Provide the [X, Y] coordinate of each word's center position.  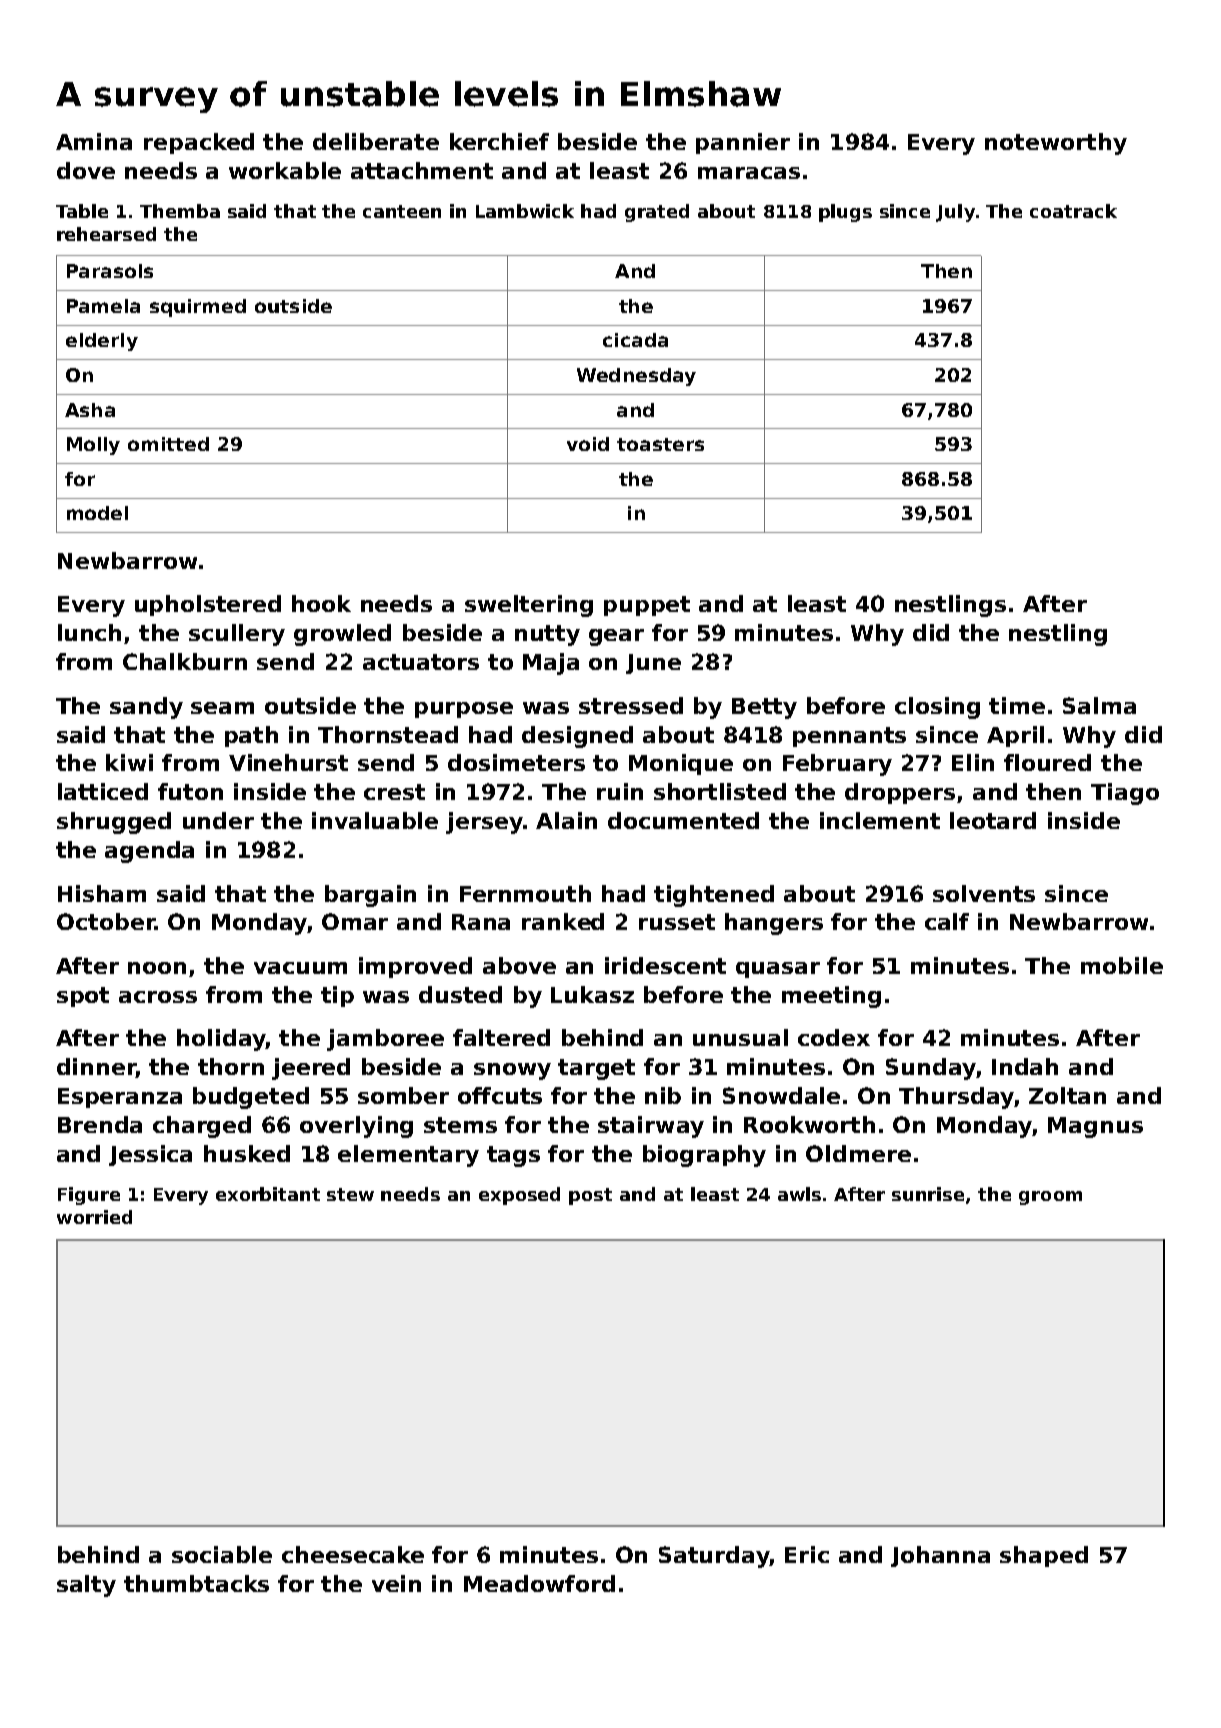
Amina [94, 141]
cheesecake [353, 1554]
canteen [402, 211]
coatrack [1073, 211]
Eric [807, 1554]
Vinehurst [288, 762]
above [519, 965]
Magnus [1095, 1127]
